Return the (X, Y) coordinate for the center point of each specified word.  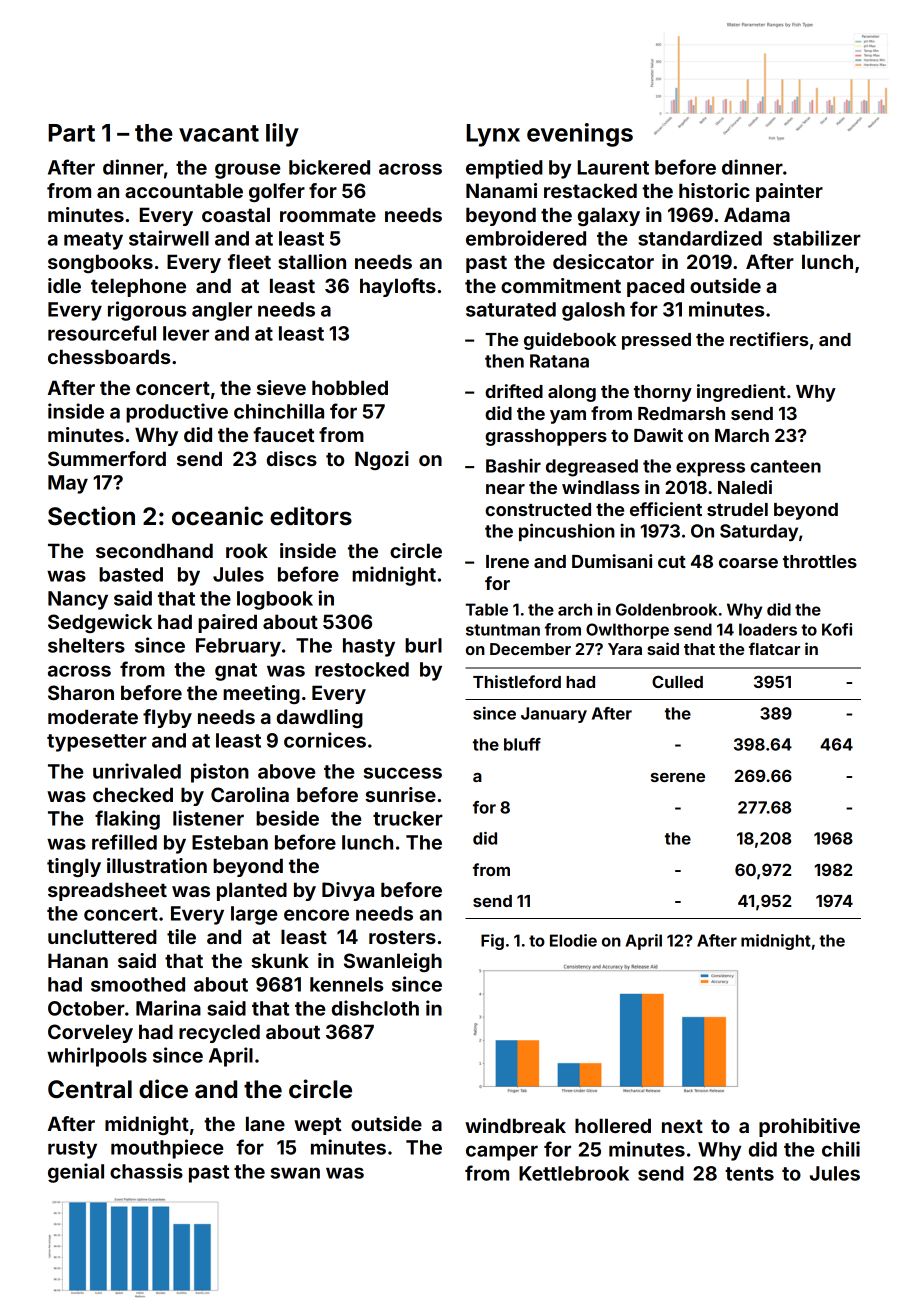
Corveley (90, 1033)
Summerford (107, 458)
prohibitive (809, 1127)
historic (714, 190)
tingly (74, 867)
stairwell (169, 238)
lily (282, 135)
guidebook (570, 341)
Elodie (573, 940)
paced (655, 287)
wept (317, 1126)
